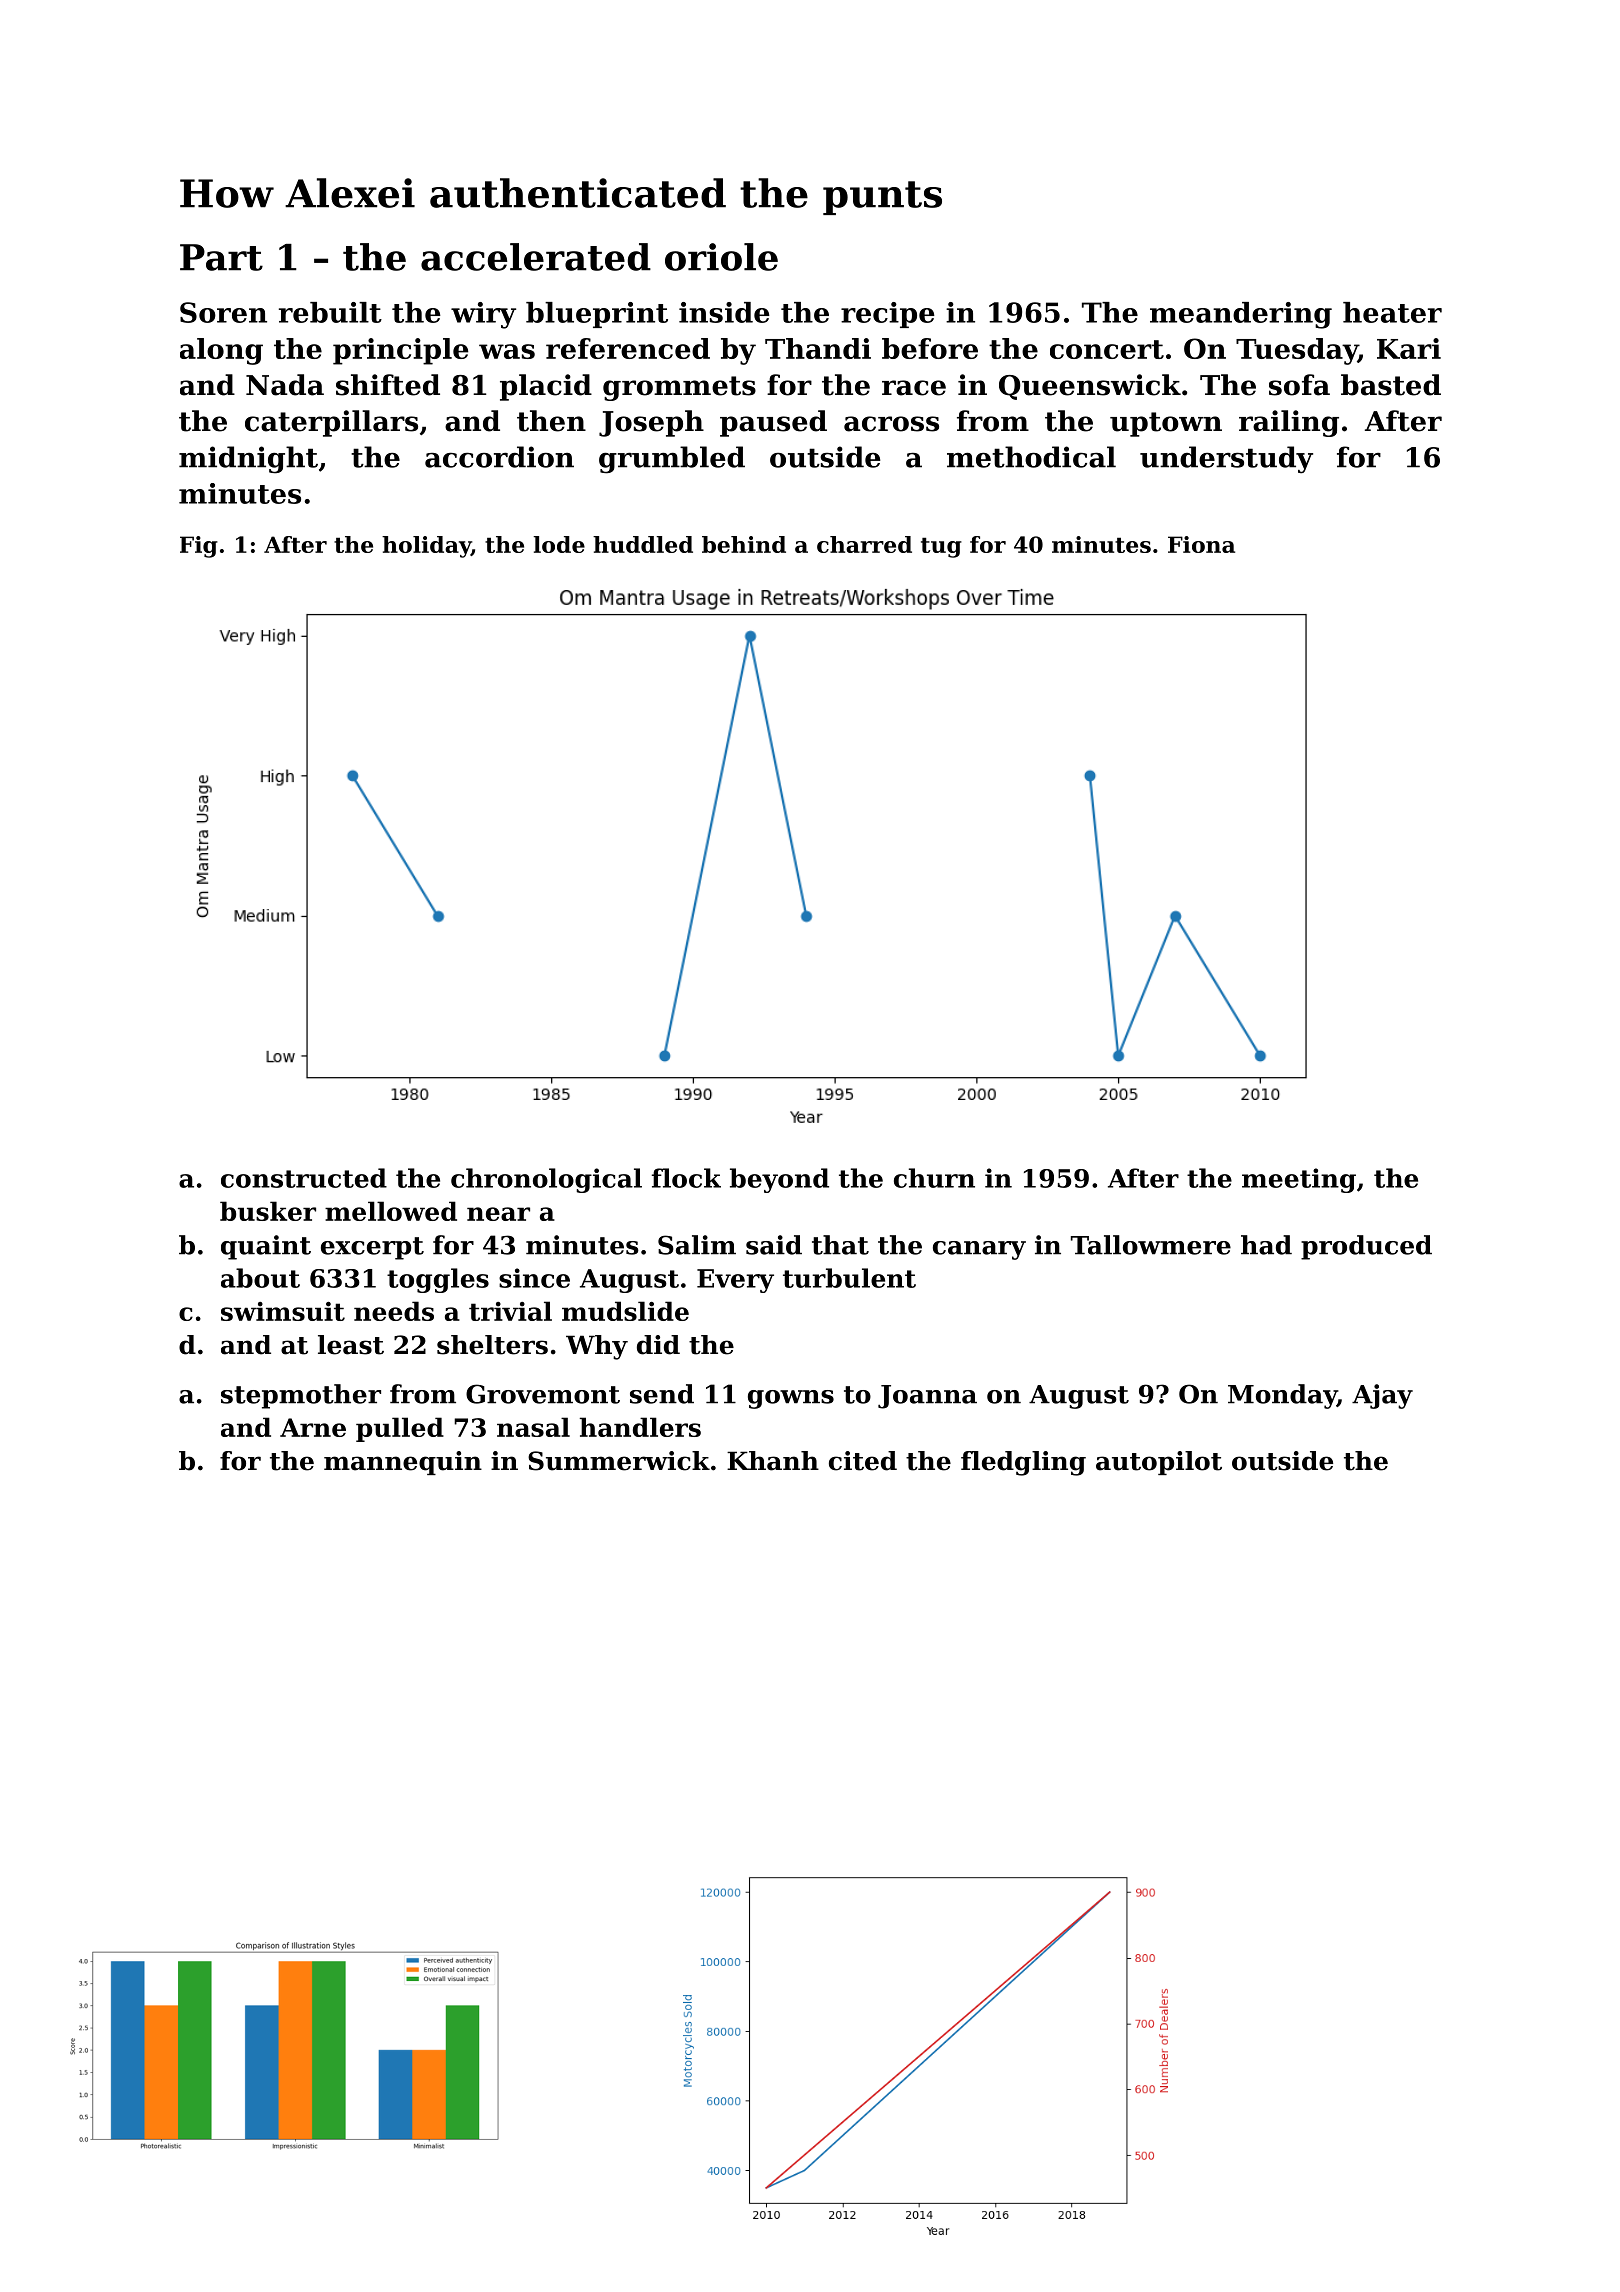  Describe the element at coordinates (1226, 460) in the page. I see `understudy` at that location.
